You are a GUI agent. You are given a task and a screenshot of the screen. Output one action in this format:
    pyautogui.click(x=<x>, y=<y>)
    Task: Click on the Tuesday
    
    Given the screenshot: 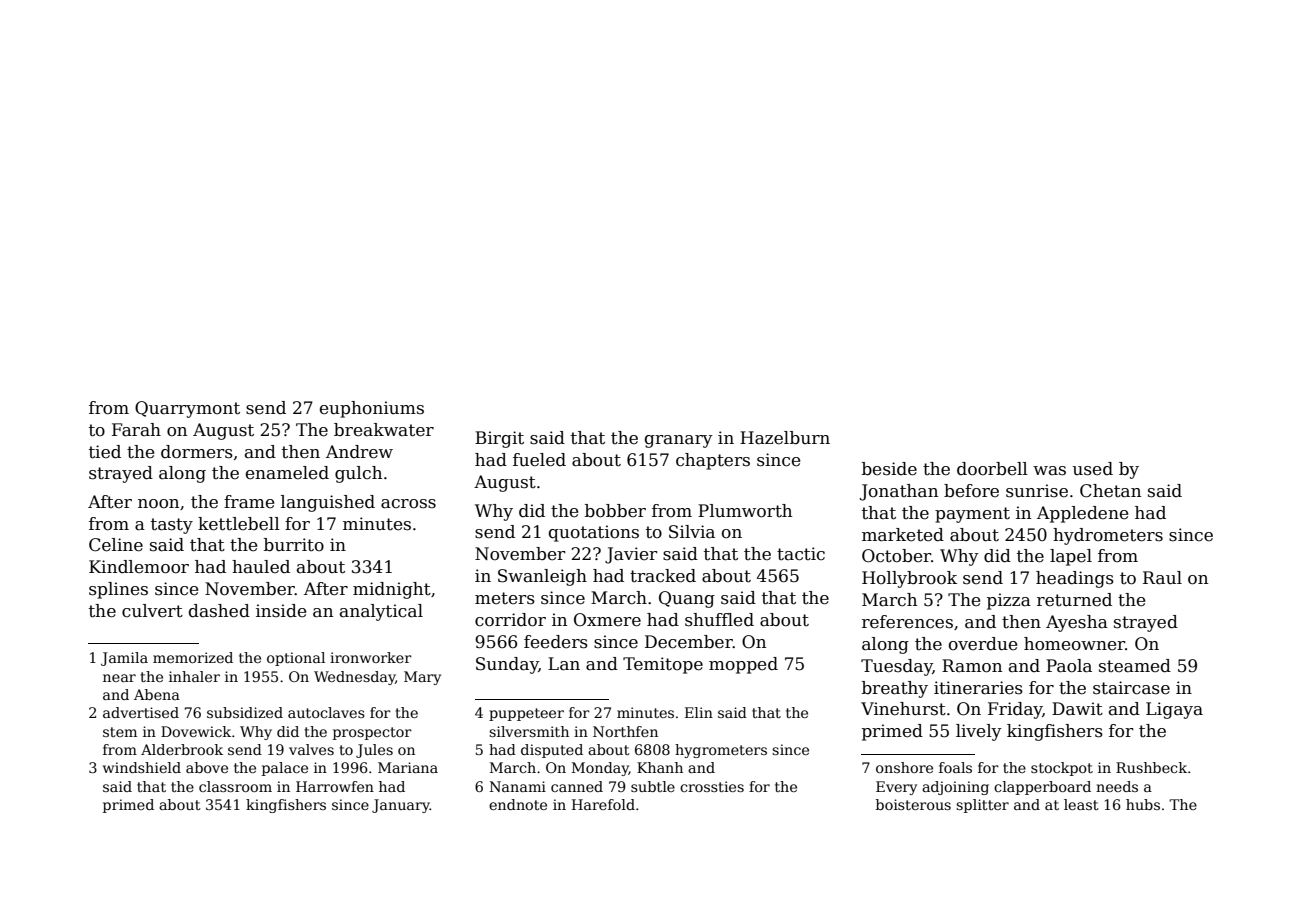 What is the action you would take?
    pyautogui.click(x=897, y=667)
